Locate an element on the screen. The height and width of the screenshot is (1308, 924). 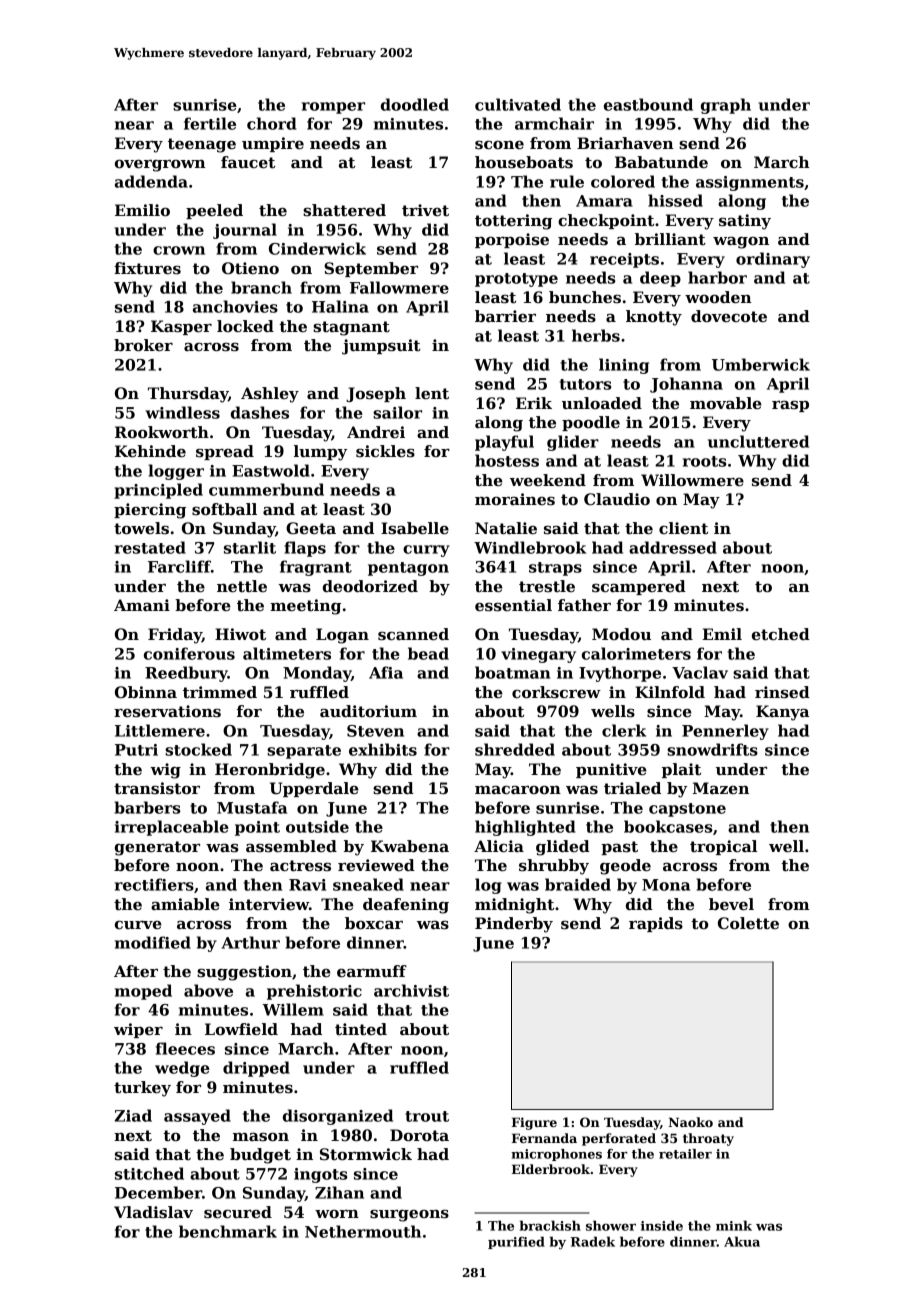
herbs is located at coordinates (596, 335).
